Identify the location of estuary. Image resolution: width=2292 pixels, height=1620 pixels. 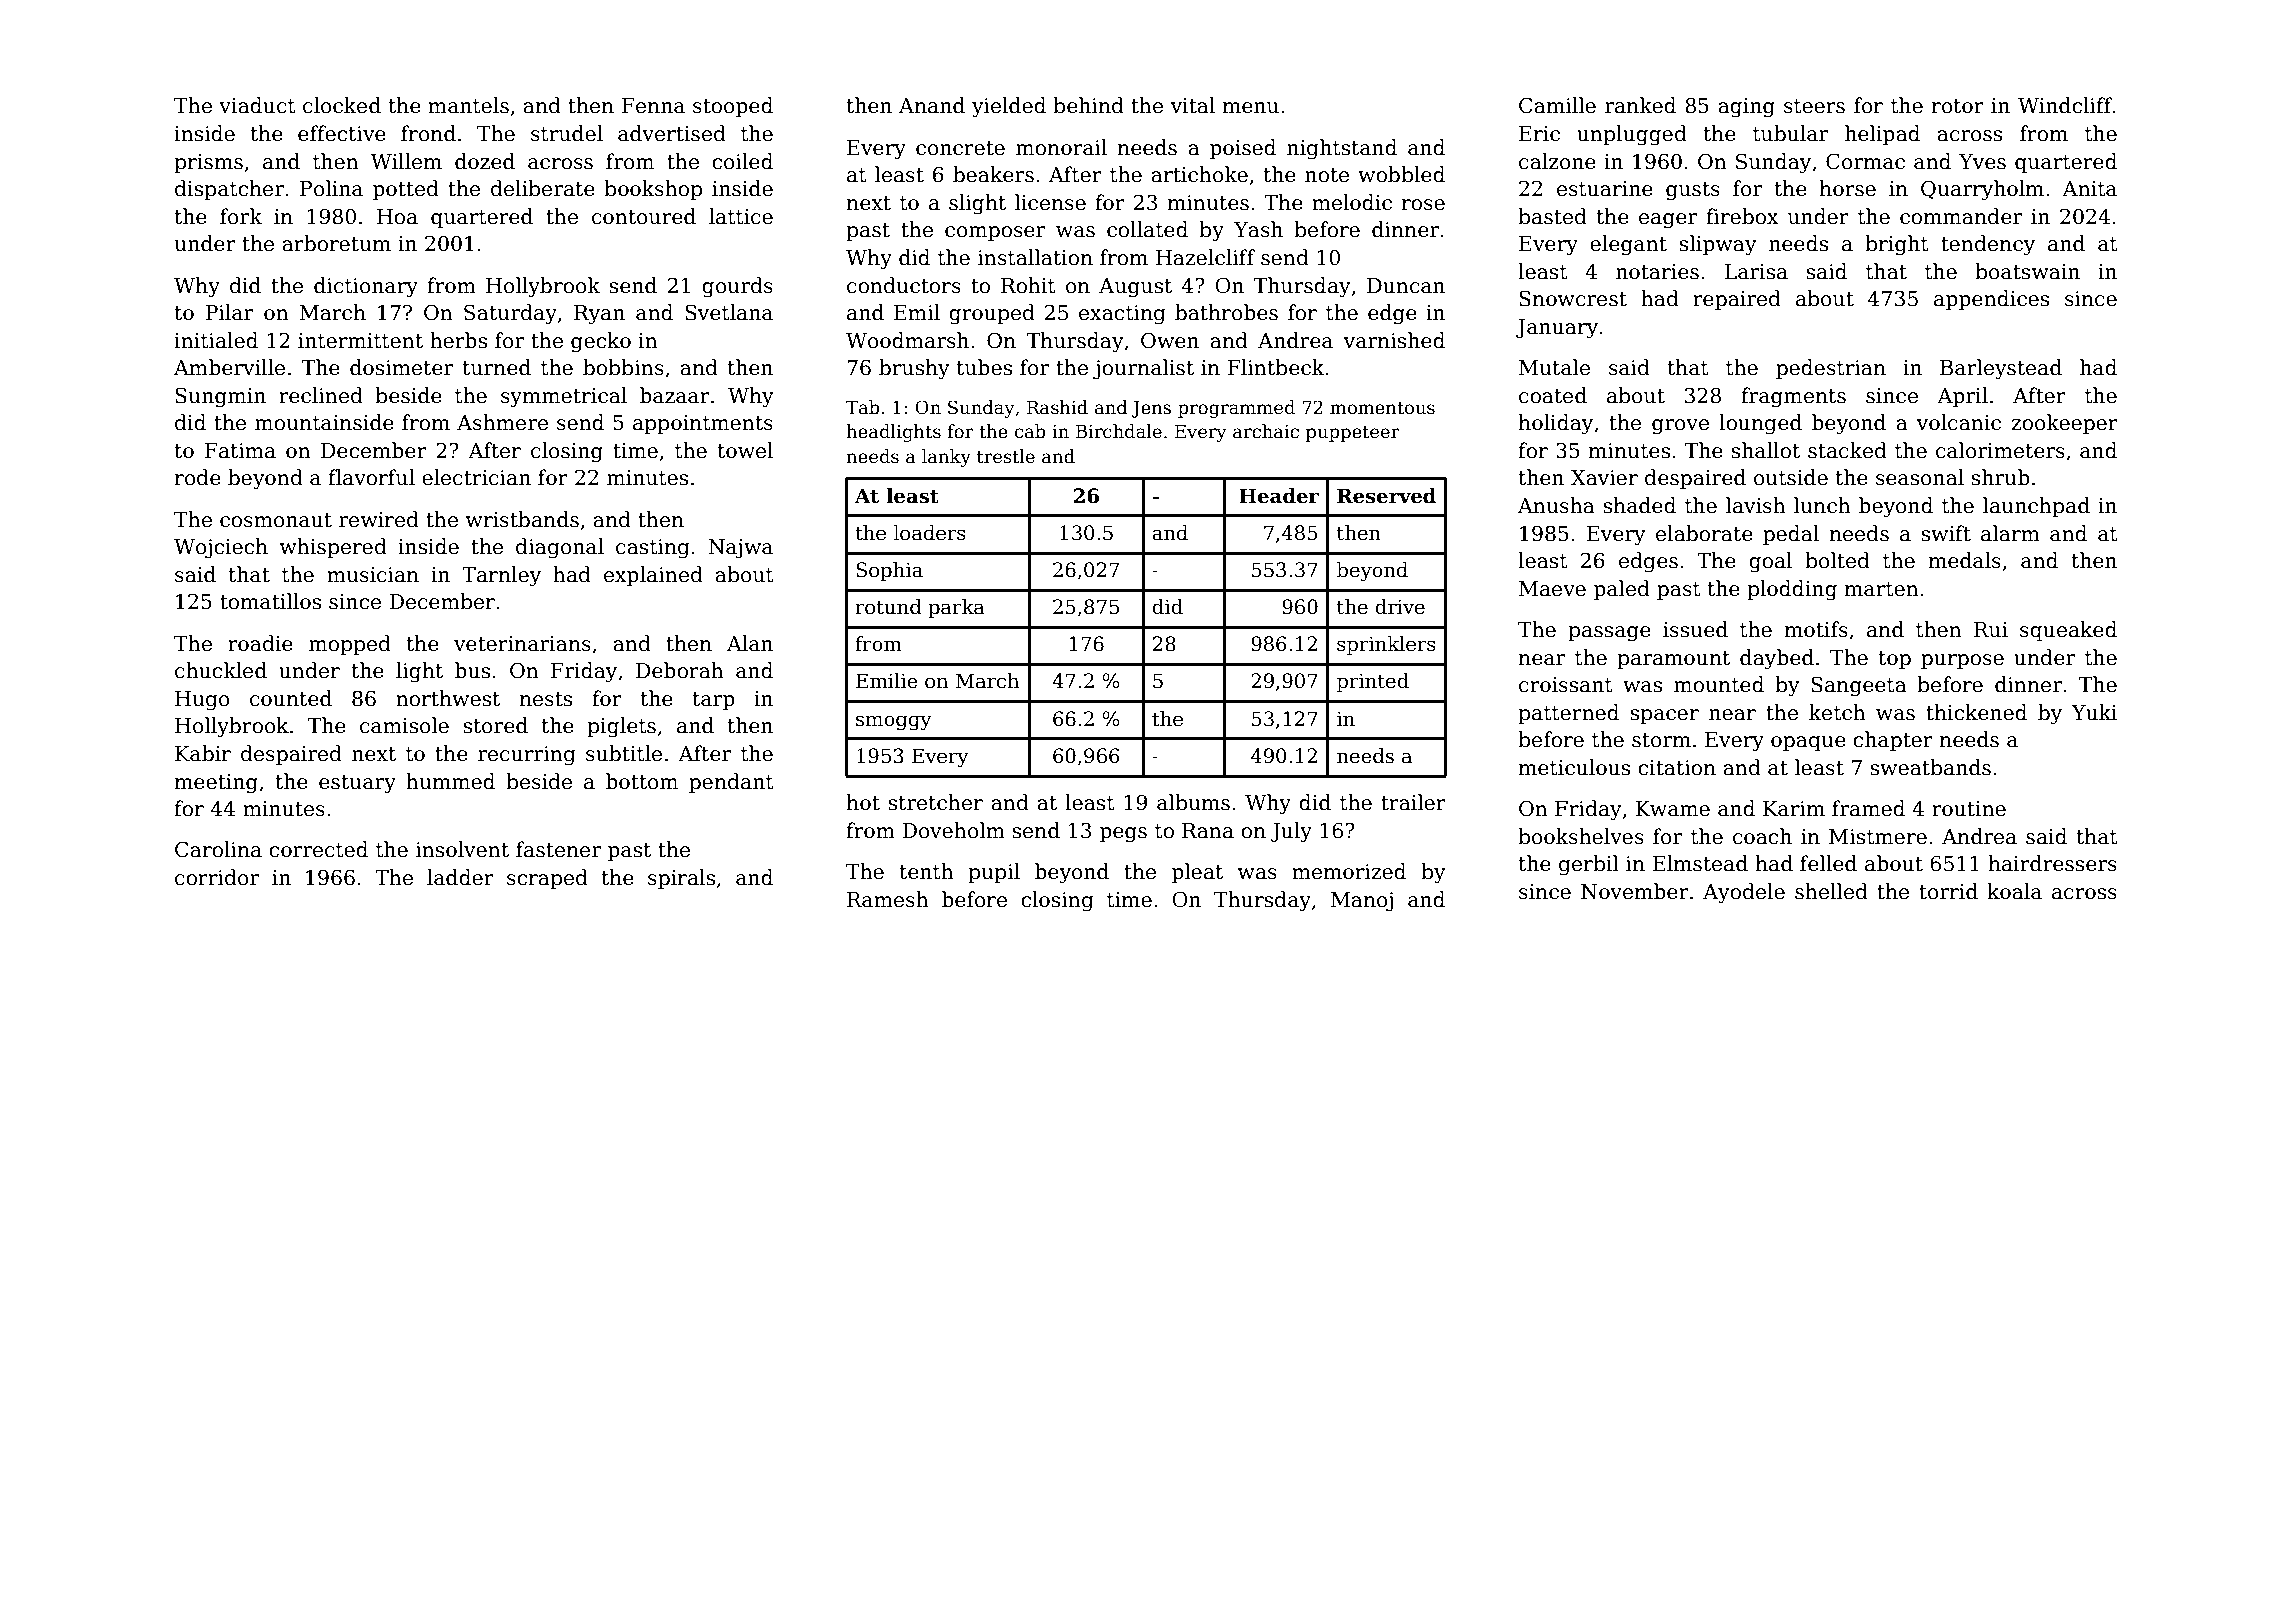
(357, 784).
